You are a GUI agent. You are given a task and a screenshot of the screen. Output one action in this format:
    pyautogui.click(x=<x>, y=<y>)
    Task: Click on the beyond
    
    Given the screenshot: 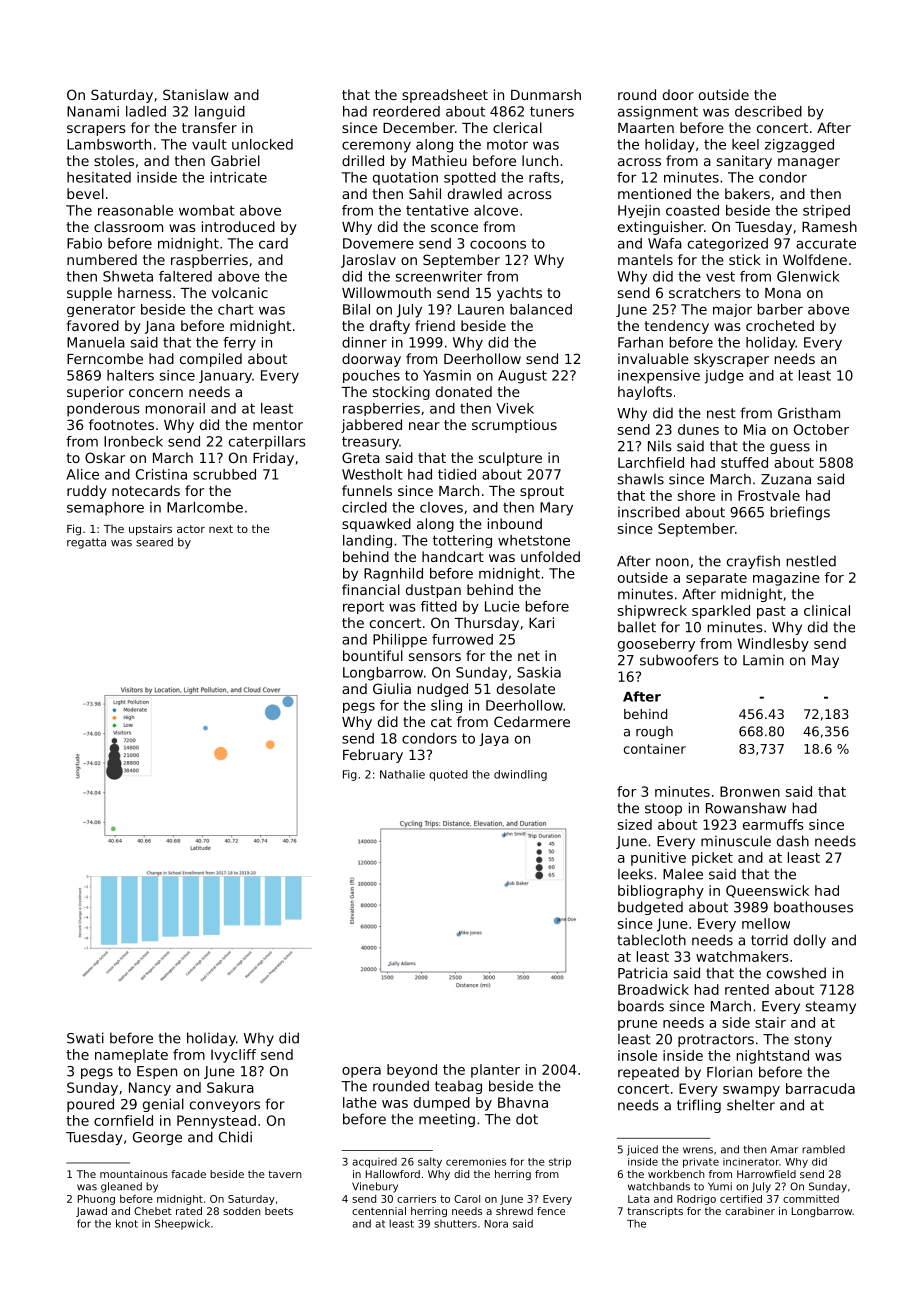 What is the action you would take?
    pyautogui.click(x=412, y=1071)
